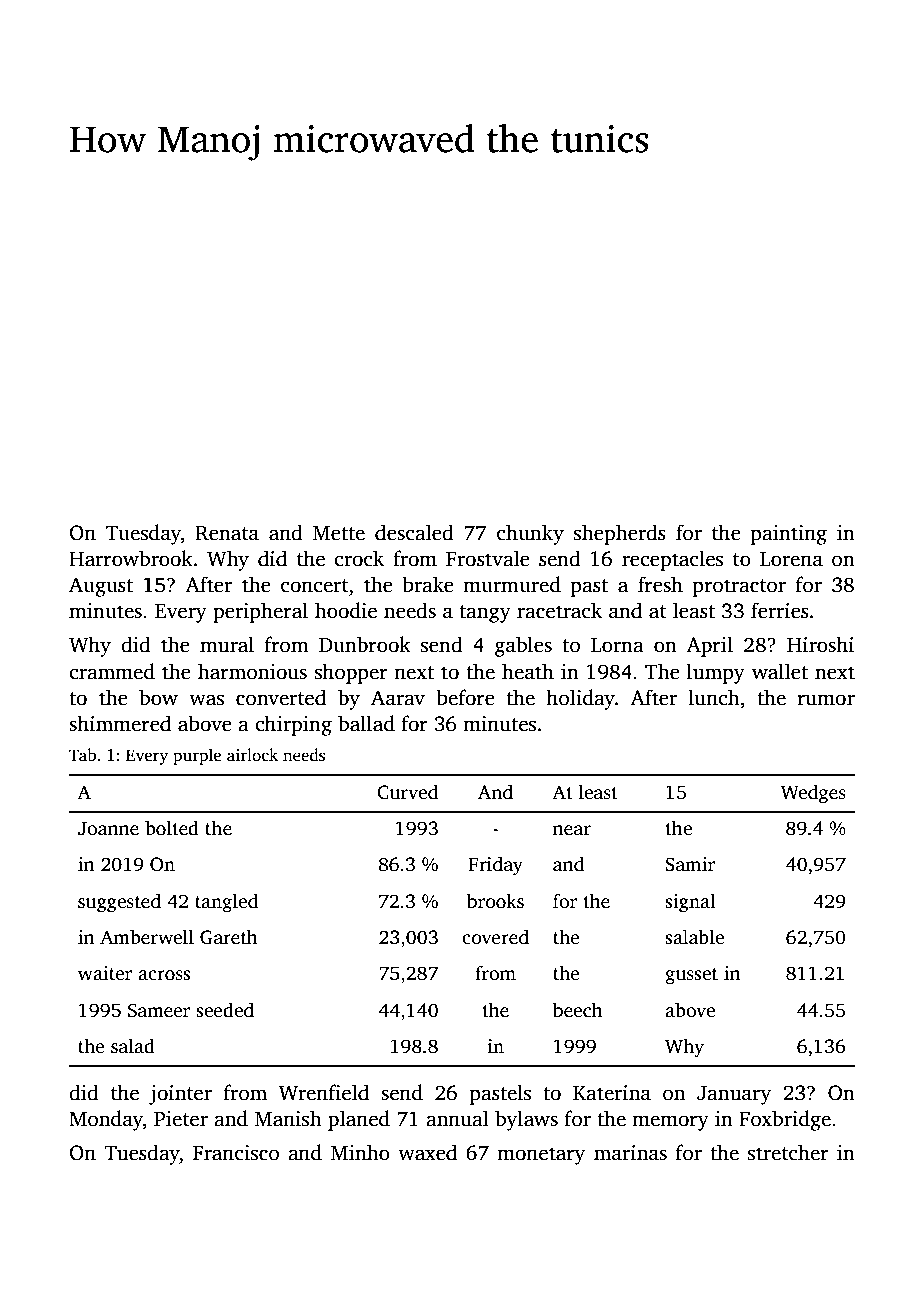 This image has width=924, height=1311. What do you see at coordinates (226, 903) in the image?
I see `tangled` at bounding box center [226, 903].
